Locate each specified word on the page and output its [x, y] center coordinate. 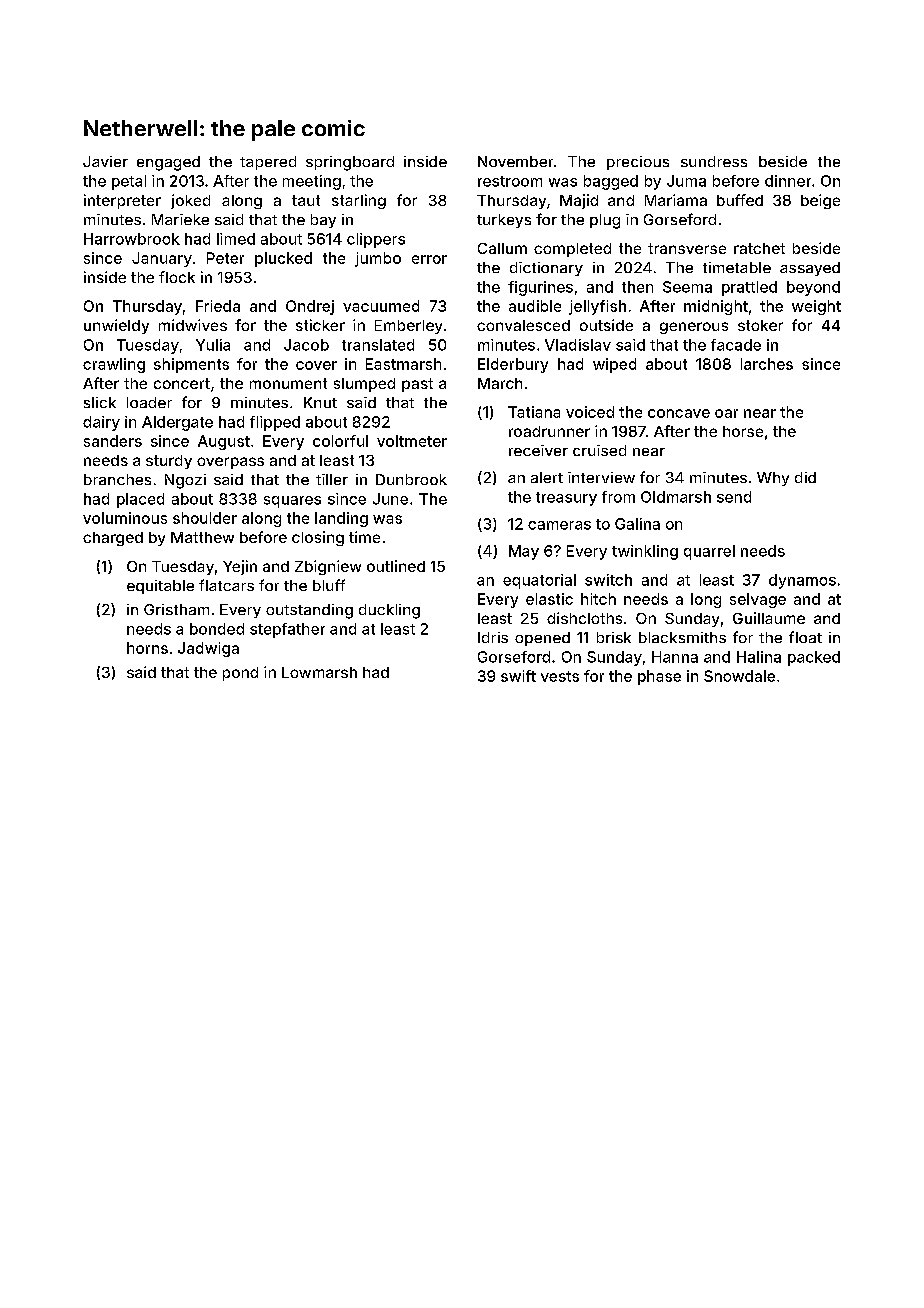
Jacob [306, 345]
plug [605, 221]
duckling [389, 611]
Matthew [202, 537]
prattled [749, 288]
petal [129, 182]
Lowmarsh [319, 672]
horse [743, 431]
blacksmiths [682, 637]
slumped [364, 385]
